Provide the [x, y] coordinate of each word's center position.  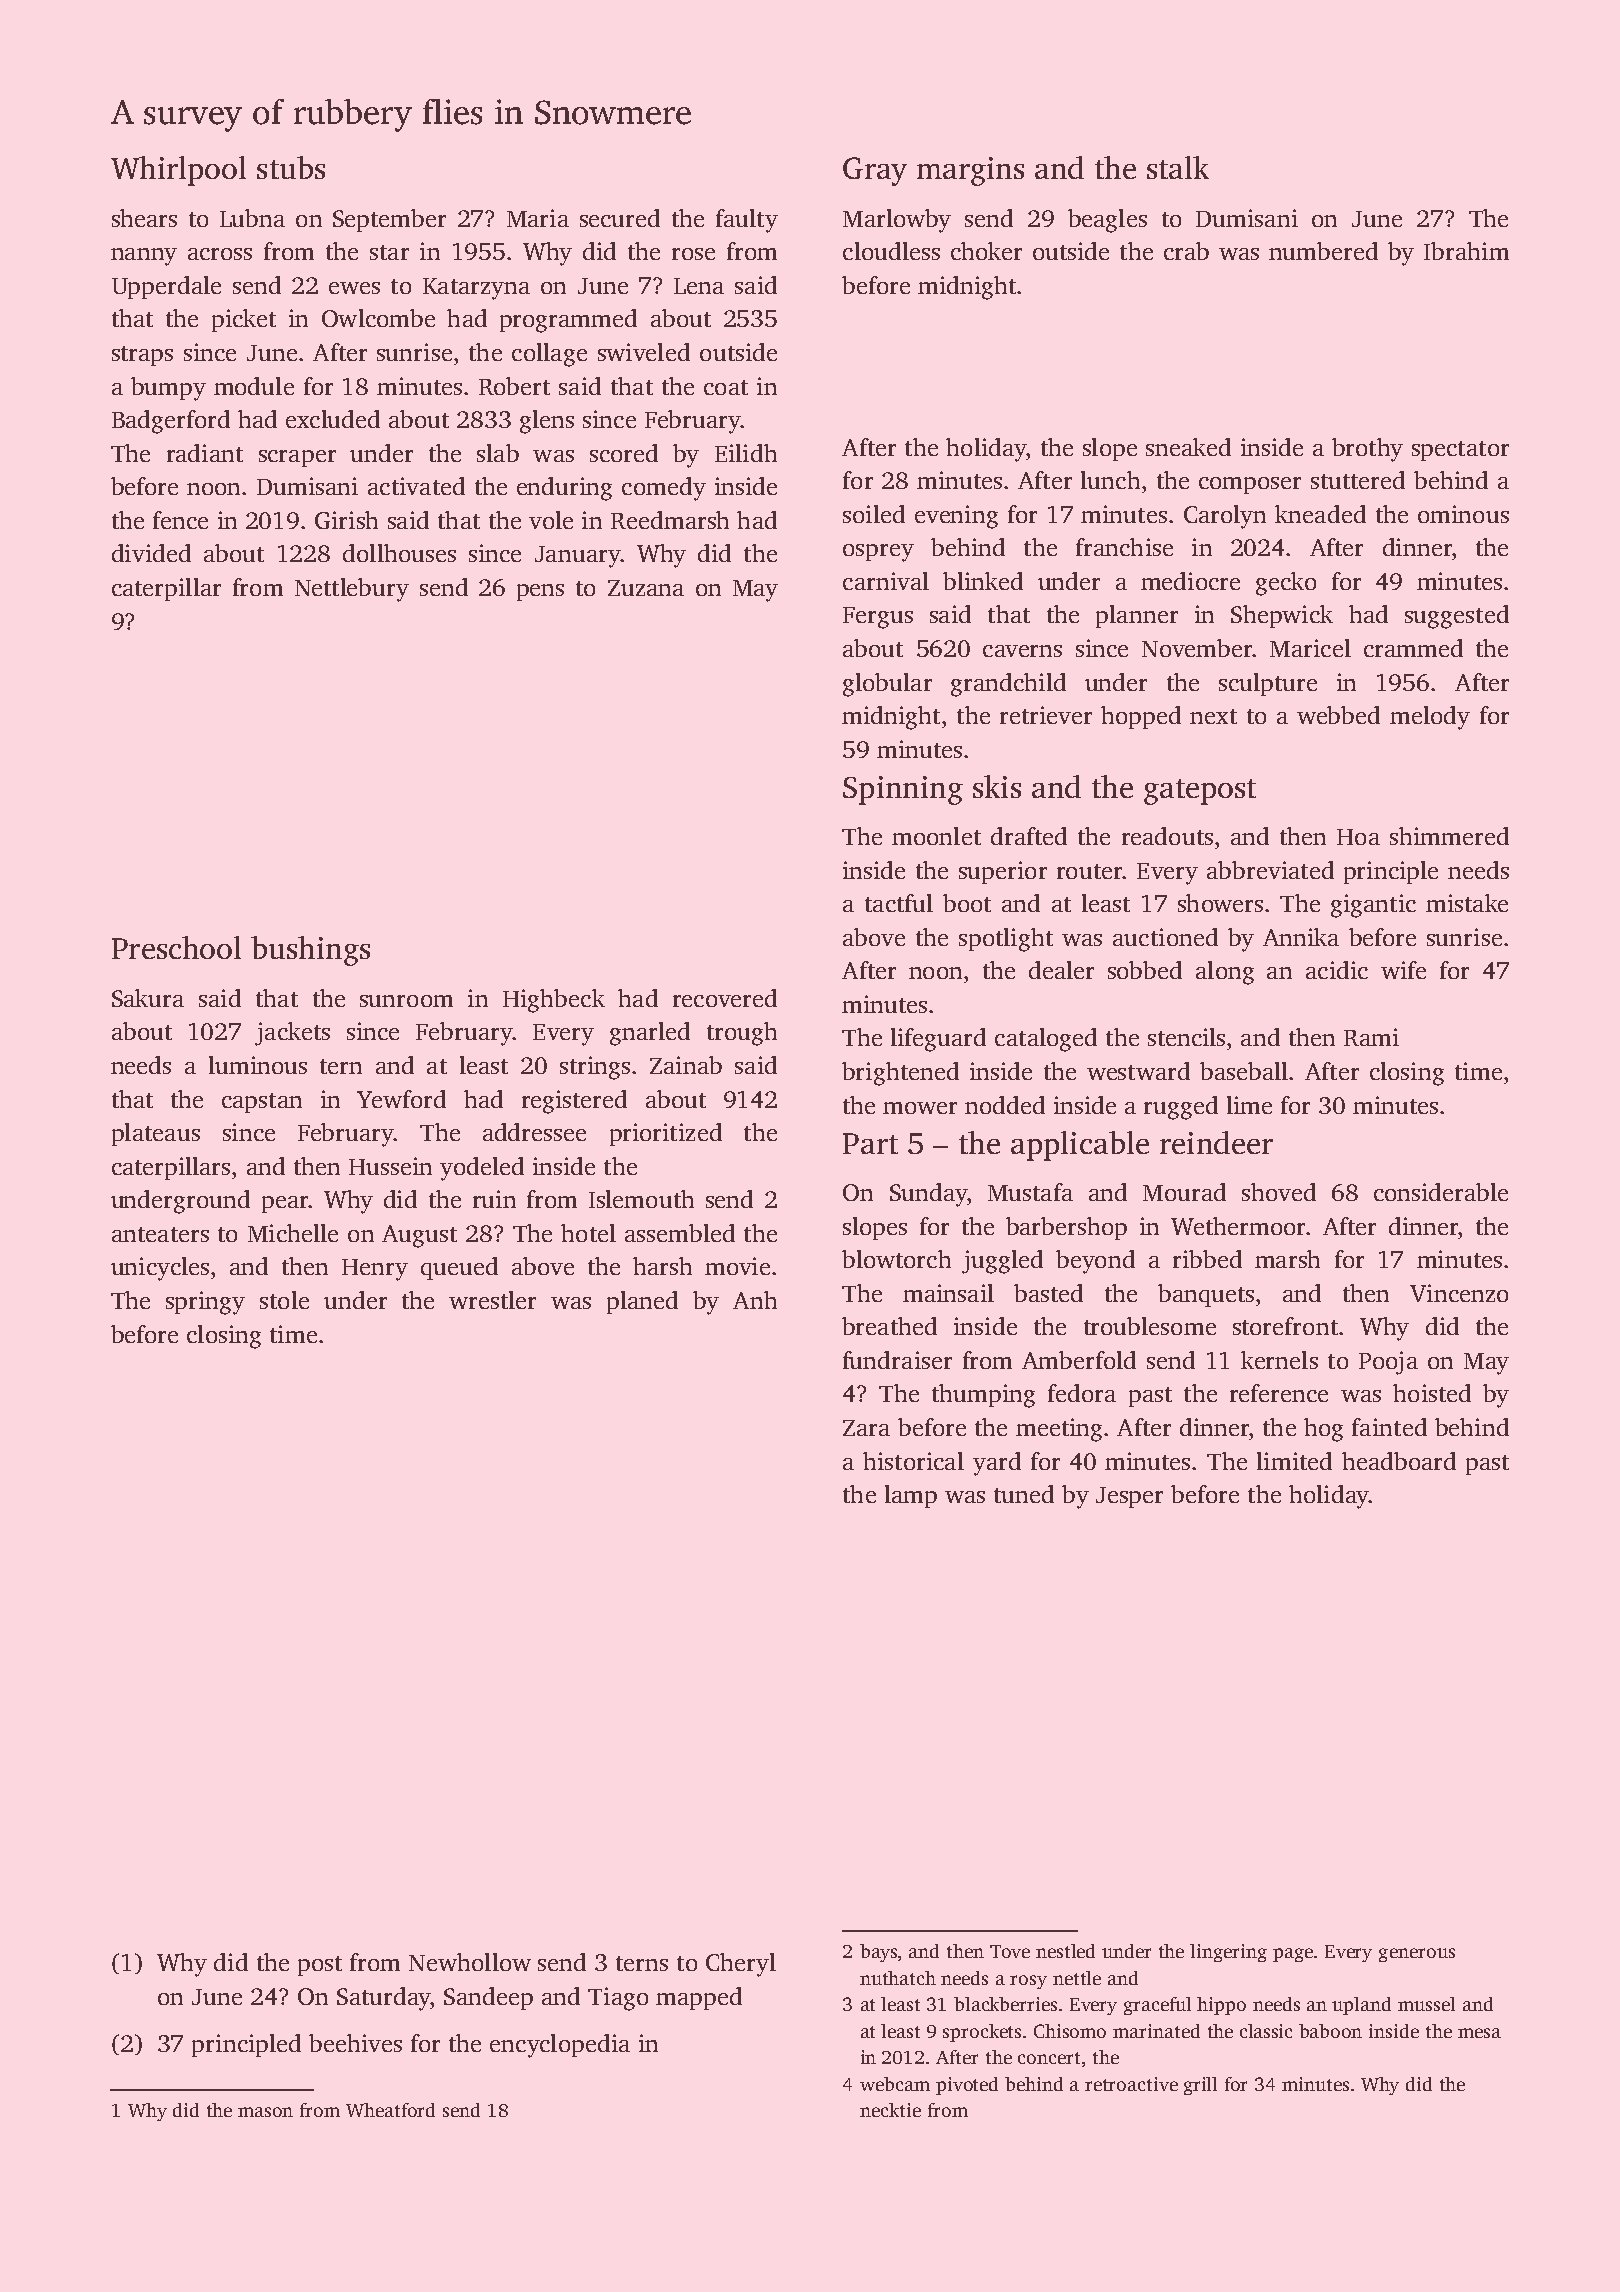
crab [1186, 251]
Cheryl [741, 1965]
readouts [1167, 836]
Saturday [384, 1999]
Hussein [390, 1166]
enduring [564, 489]
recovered [725, 998]
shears [144, 218]
